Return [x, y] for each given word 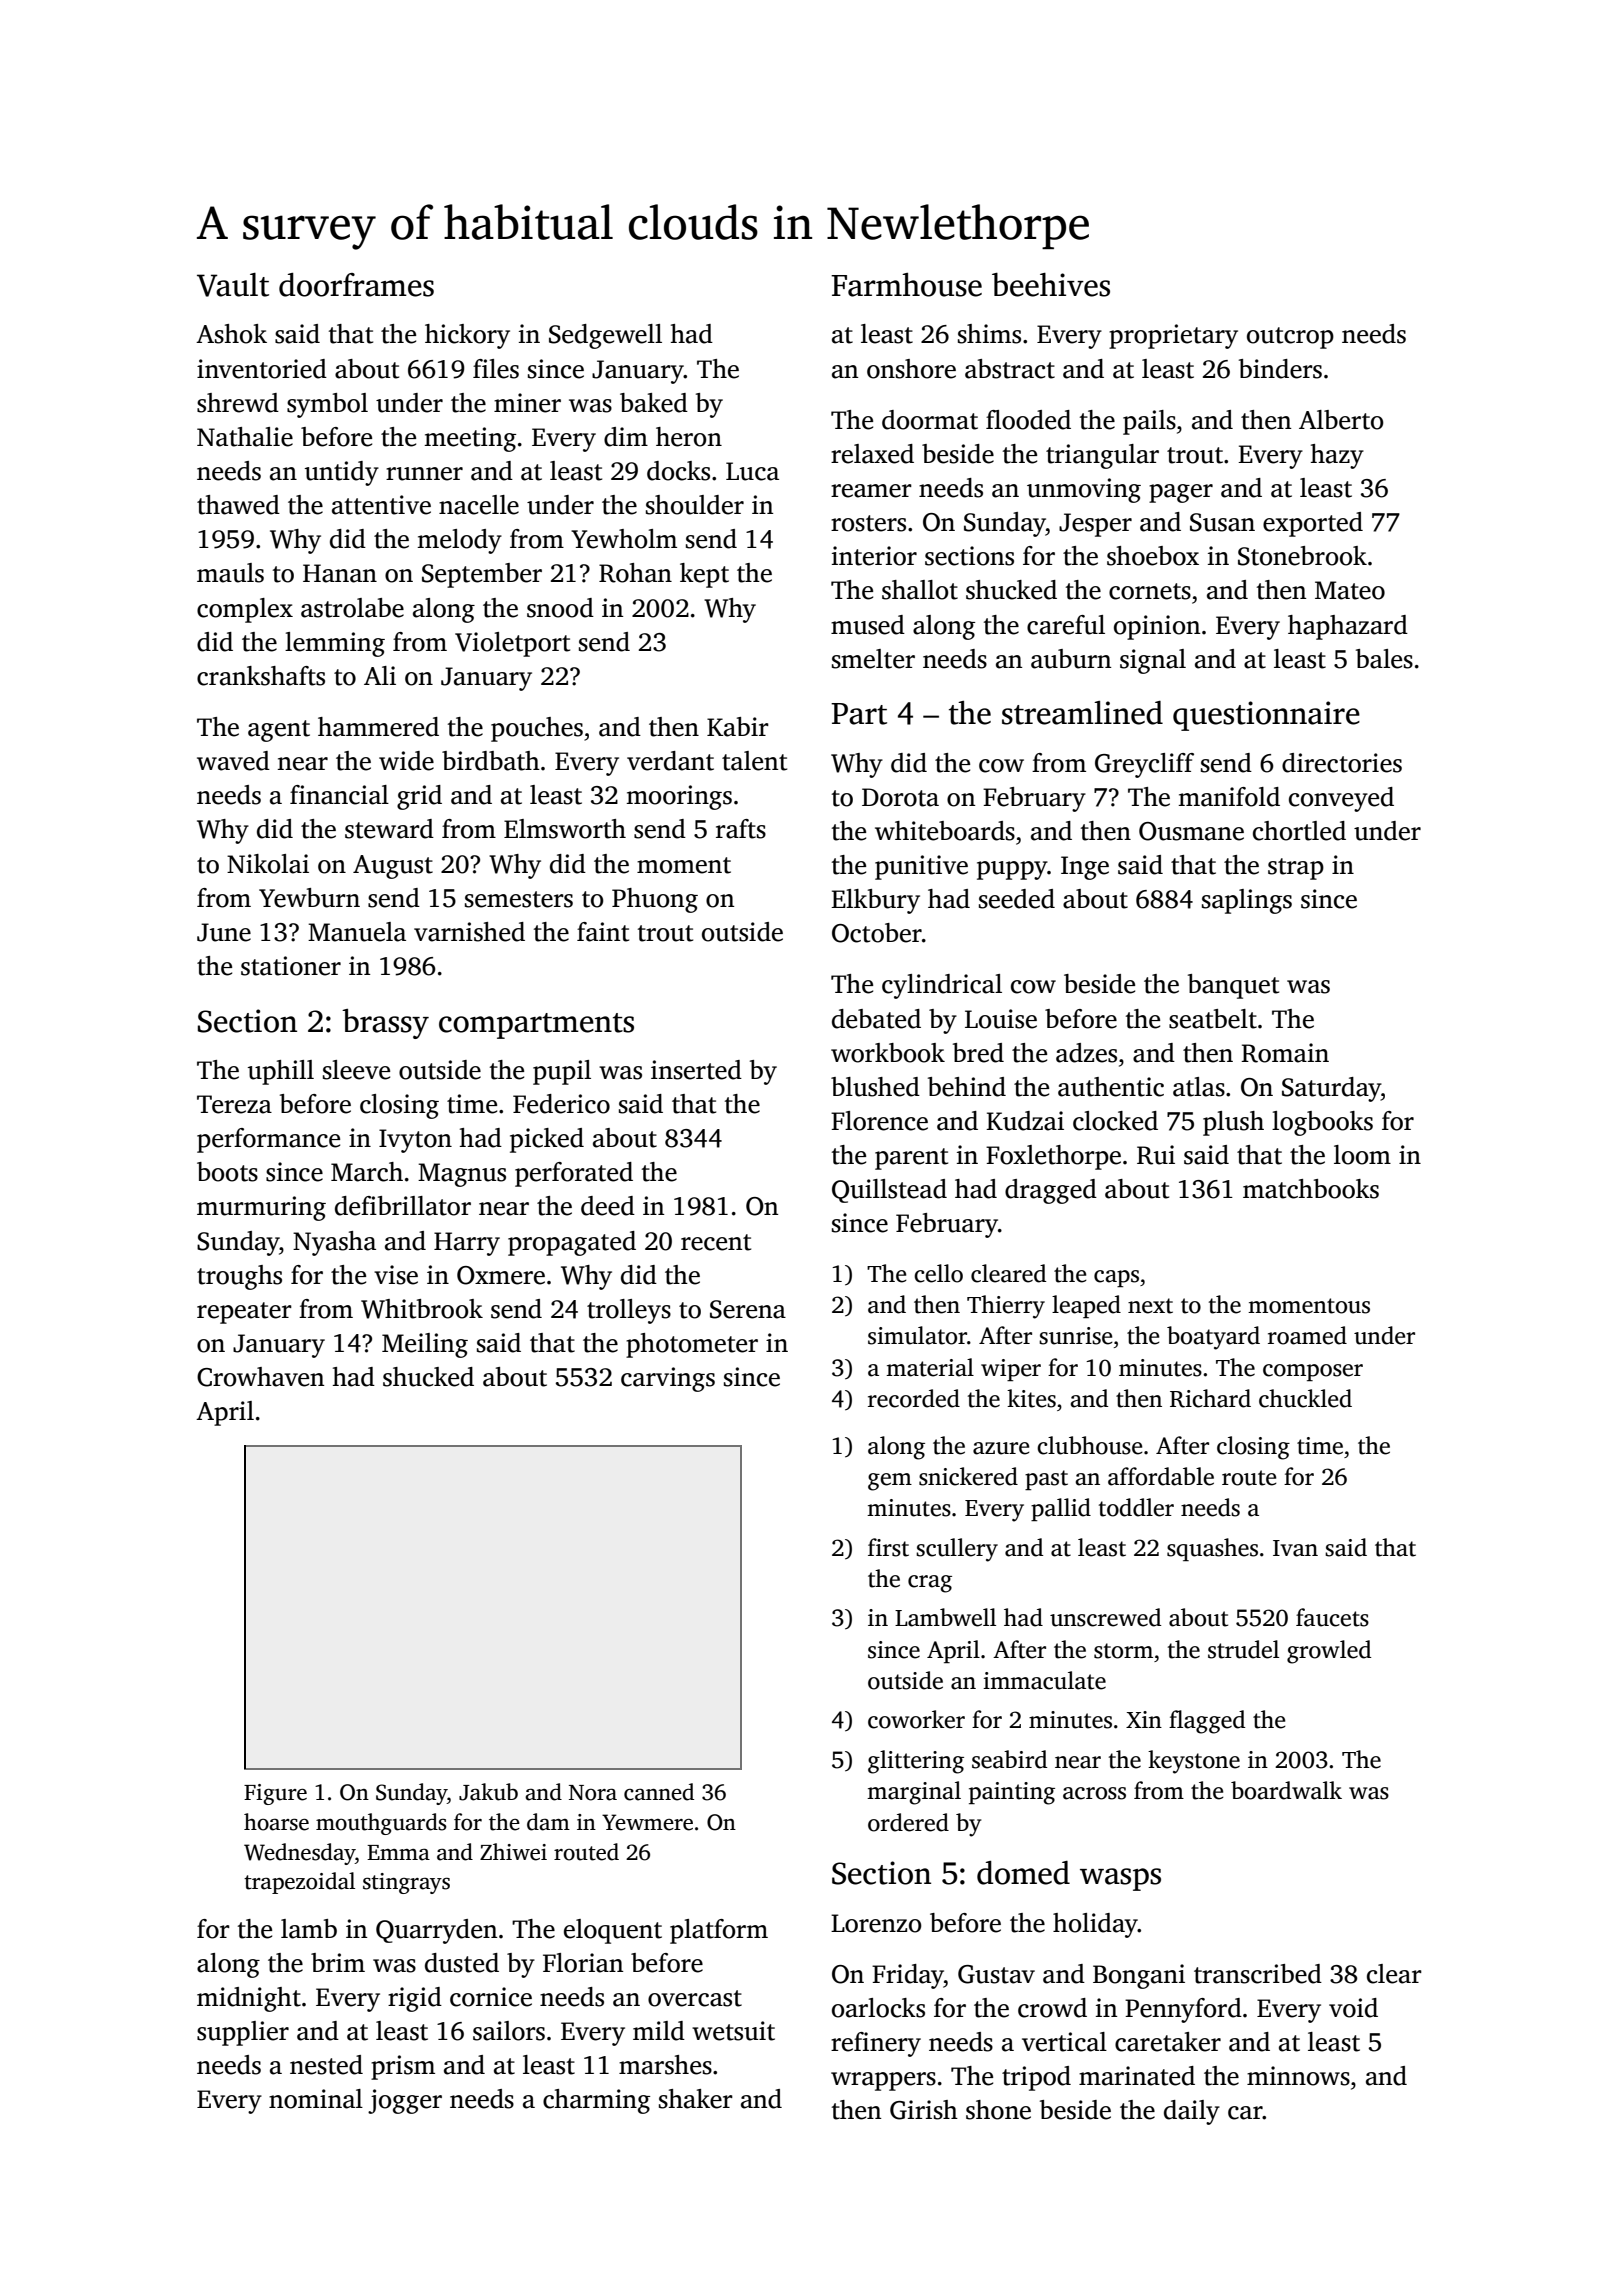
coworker [916, 1719]
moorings [679, 797]
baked [654, 403]
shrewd [238, 403]
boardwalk [1286, 1790]
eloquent [613, 1931]
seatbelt [1213, 1019]
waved [233, 761]
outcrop [1290, 338]
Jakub [488, 1792]
